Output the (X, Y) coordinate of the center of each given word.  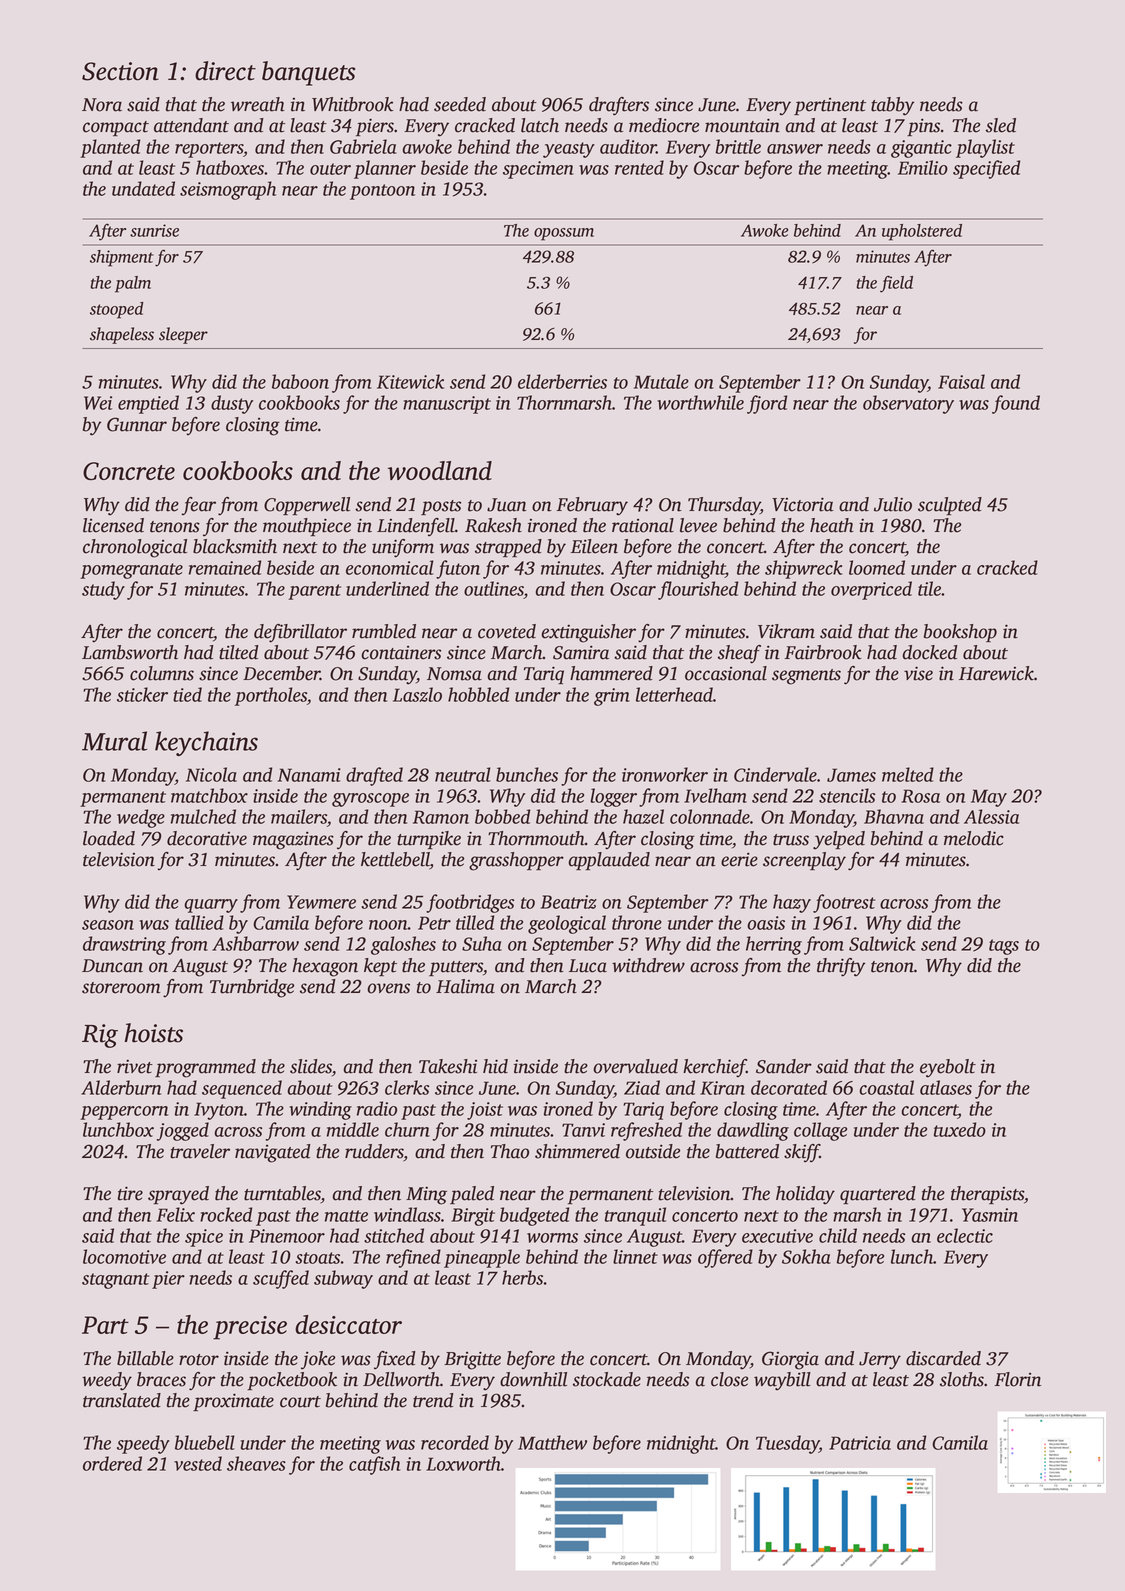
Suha (482, 943)
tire (130, 1193)
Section (120, 71)
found (1016, 404)
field (896, 284)
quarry (211, 906)
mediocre (664, 125)
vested (198, 1463)
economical (390, 567)
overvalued (635, 1066)
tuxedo (960, 1129)
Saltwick (882, 943)
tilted (239, 652)
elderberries (562, 381)
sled (1001, 125)
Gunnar (137, 424)
